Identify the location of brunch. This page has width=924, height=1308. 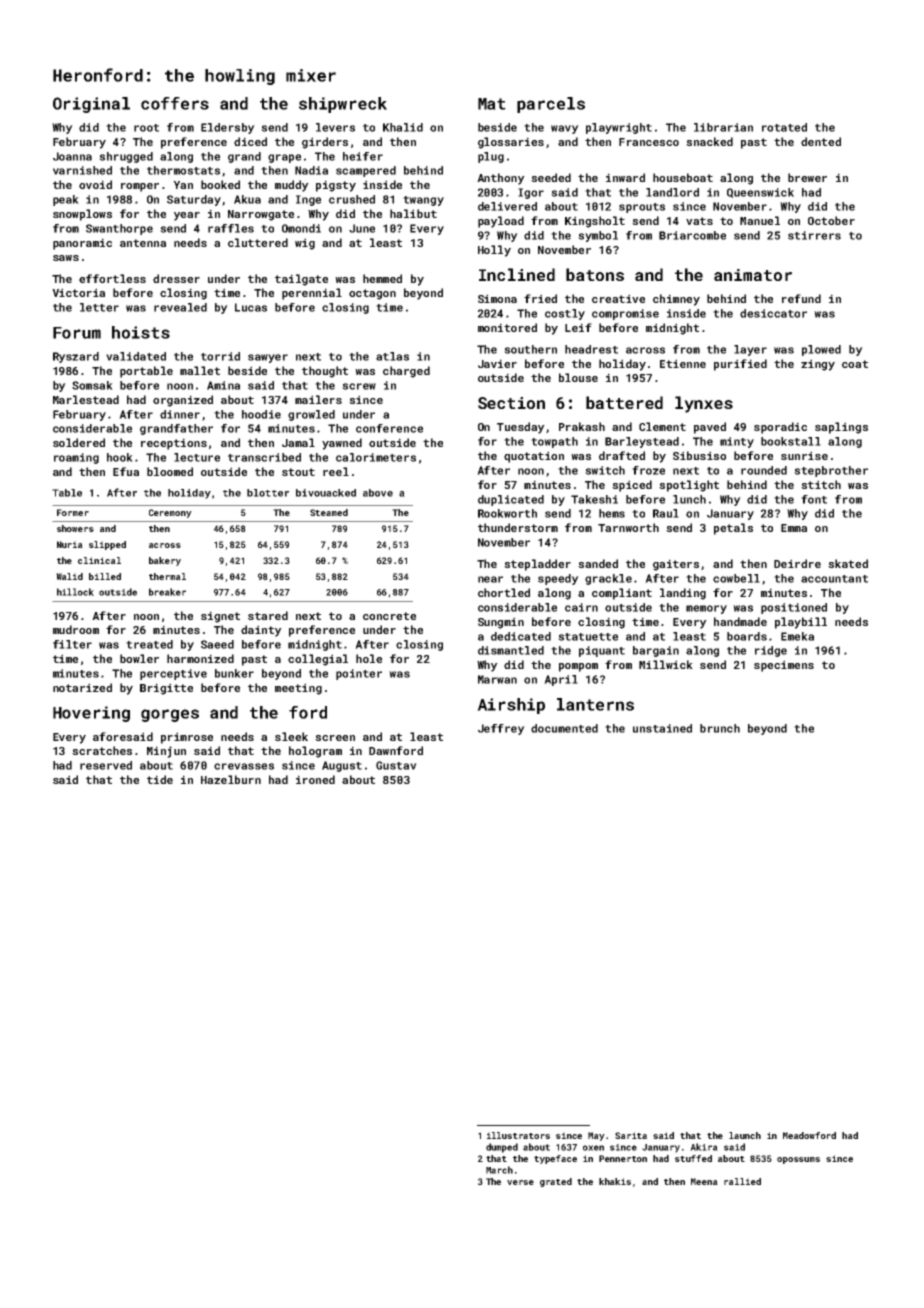
(720, 728).
